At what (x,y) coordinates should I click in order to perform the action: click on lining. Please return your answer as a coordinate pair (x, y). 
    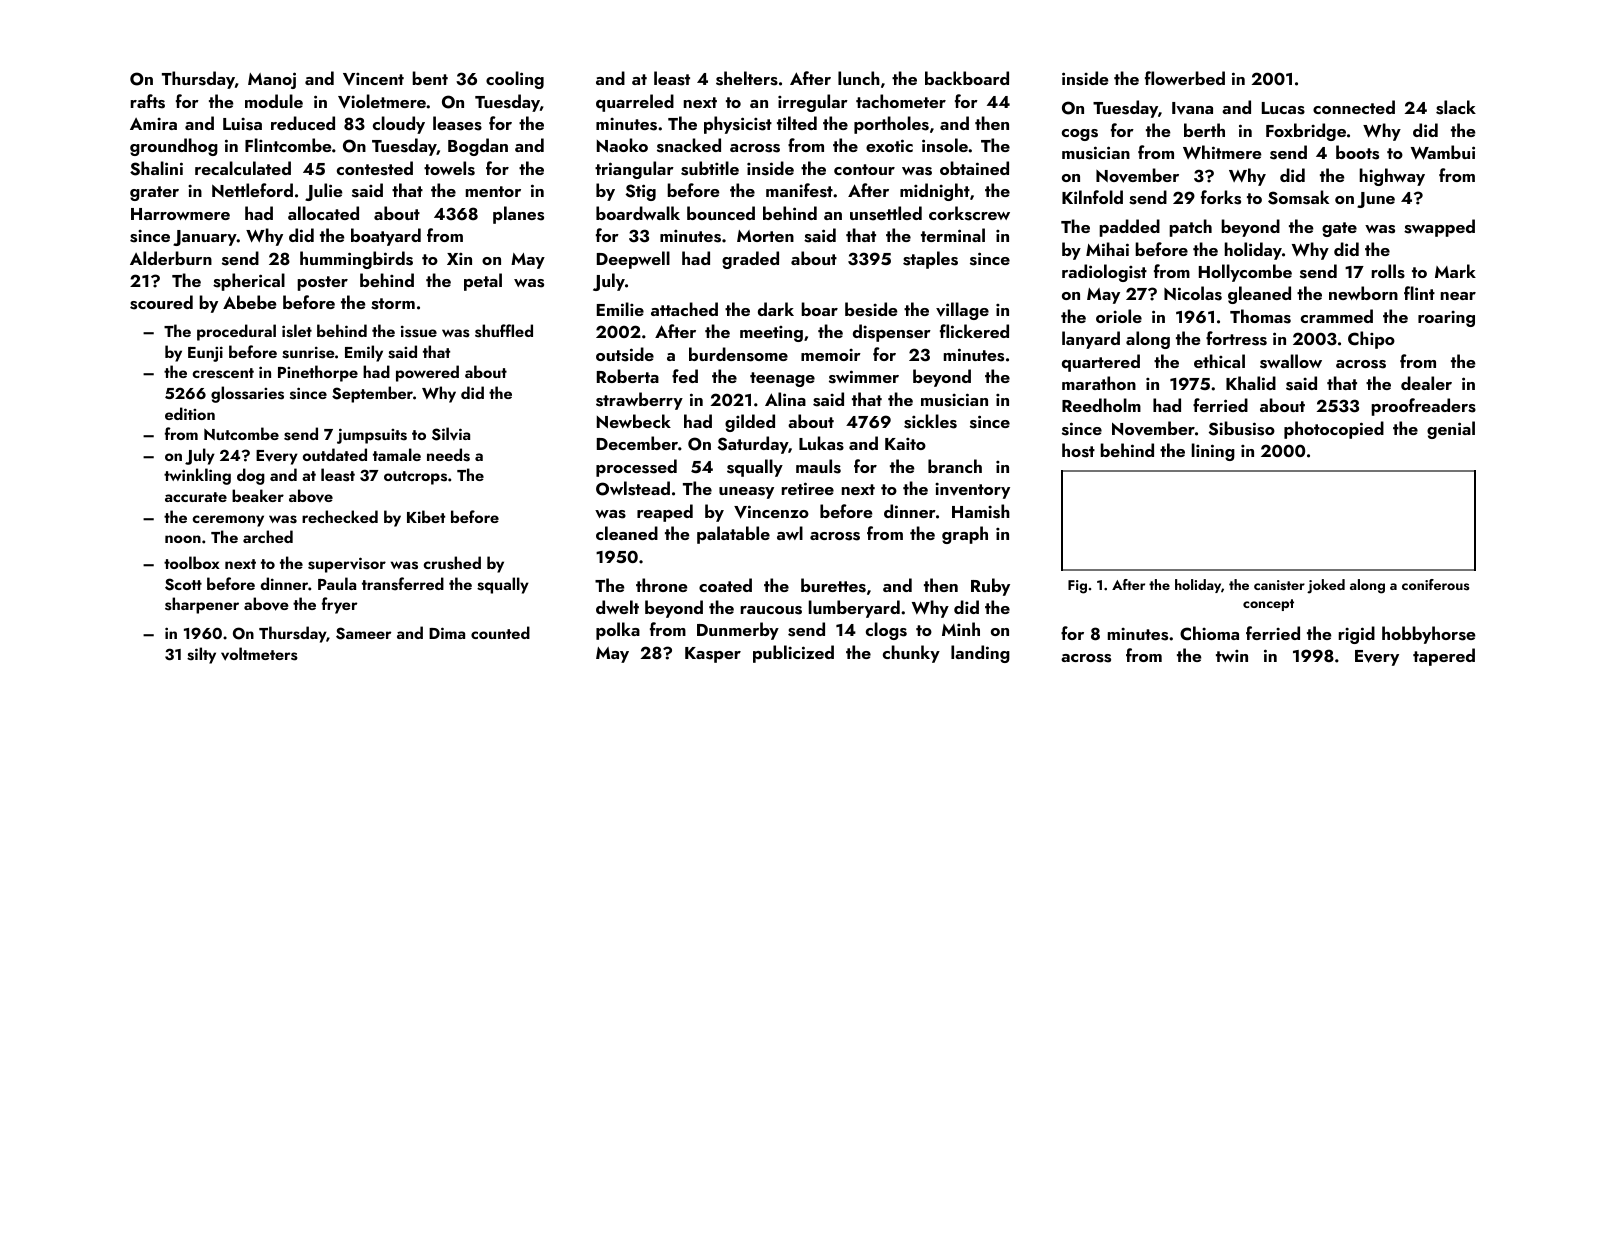
    Looking at the image, I should click on (1213, 452).
